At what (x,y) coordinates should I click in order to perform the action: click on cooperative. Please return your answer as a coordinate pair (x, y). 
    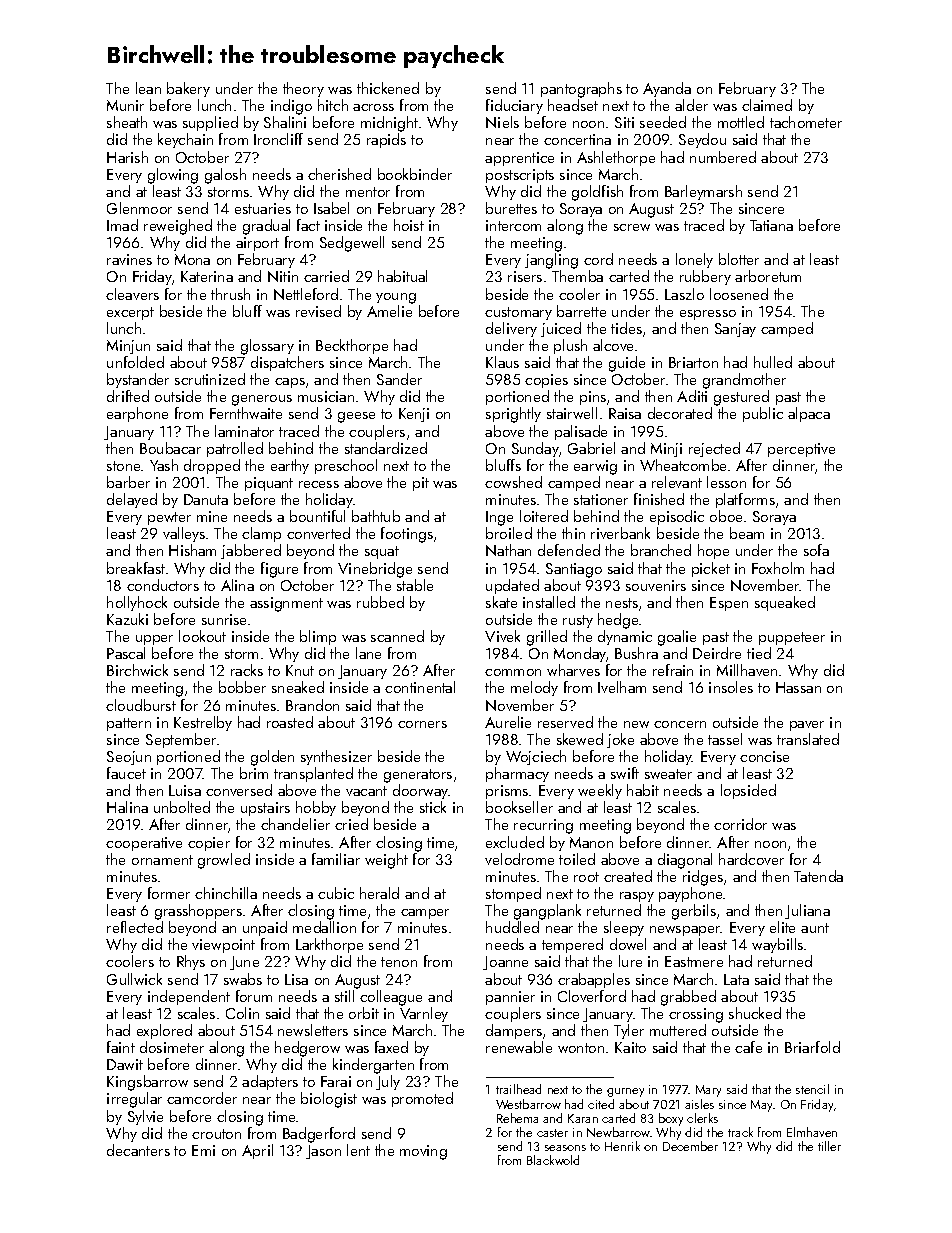
    Looking at the image, I should click on (144, 844).
